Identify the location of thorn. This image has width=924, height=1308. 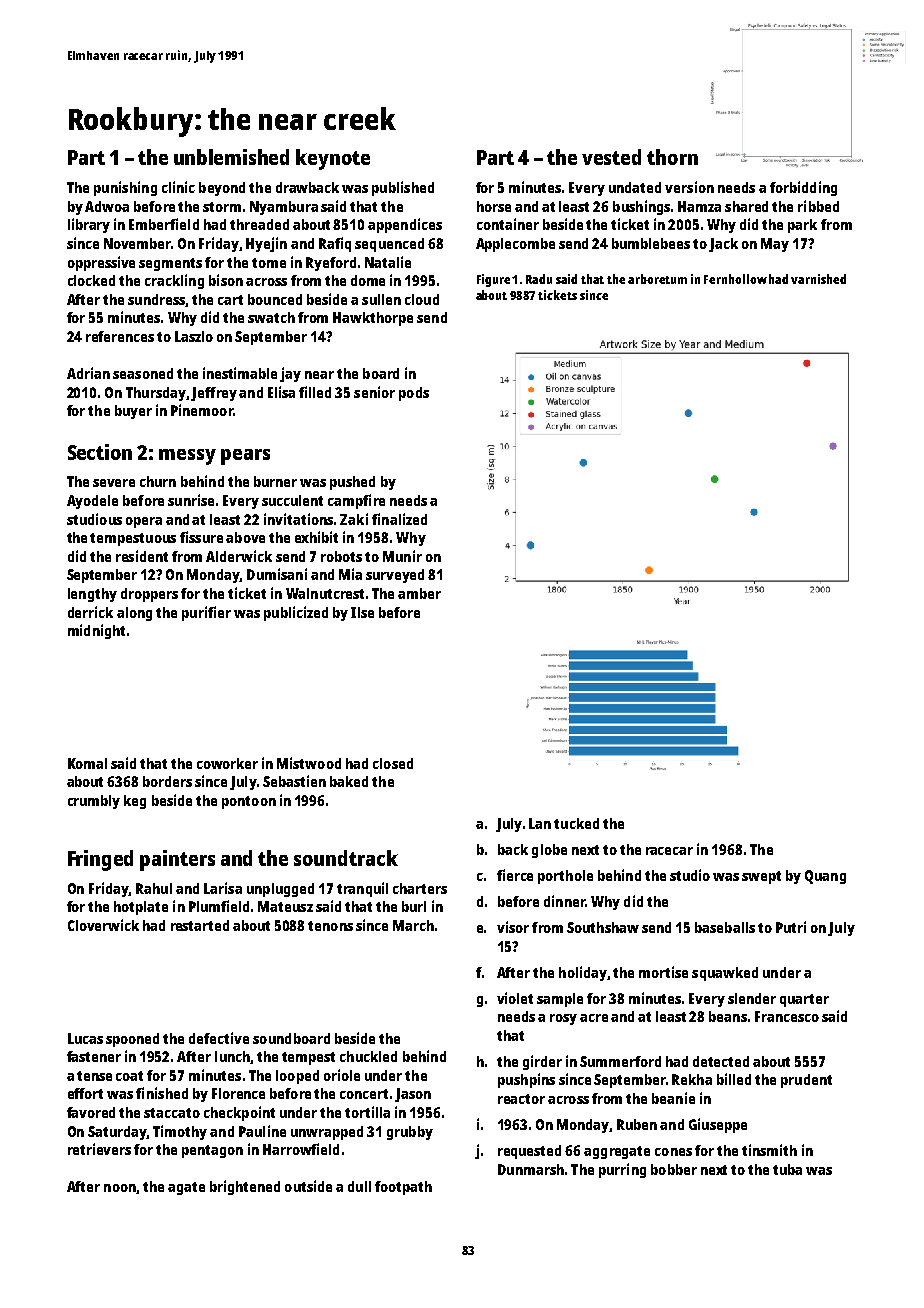
(672, 157).
